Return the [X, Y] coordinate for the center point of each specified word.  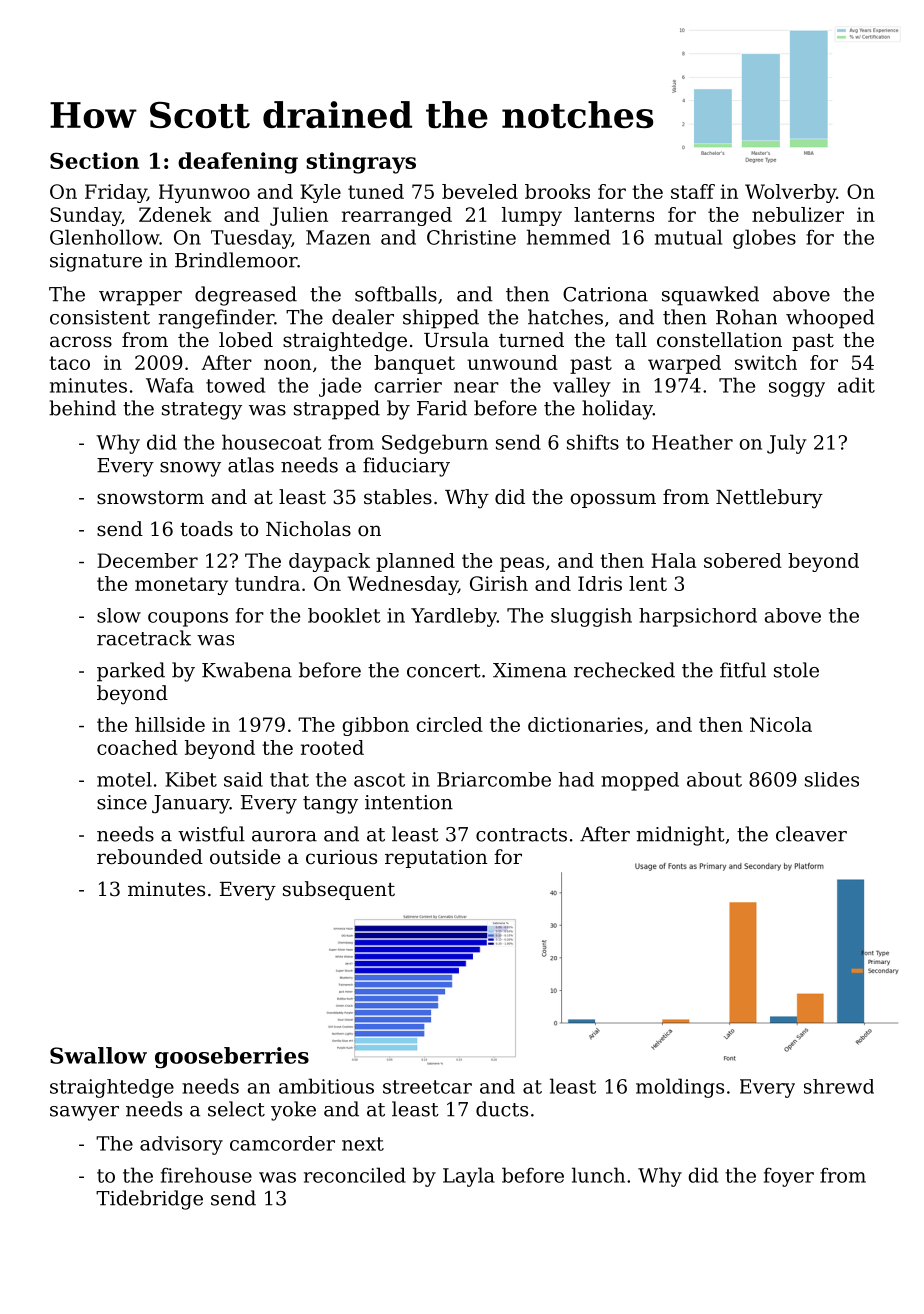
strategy [202, 411]
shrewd [839, 1086]
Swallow [98, 1055]
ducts [502, 1109]
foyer [789, 1177]
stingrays [361, 163]
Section [94, 160]
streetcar [427, 1087]
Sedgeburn [435, 444]
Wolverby [790, 193]
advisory [181, 1145]
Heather [692, 442]
